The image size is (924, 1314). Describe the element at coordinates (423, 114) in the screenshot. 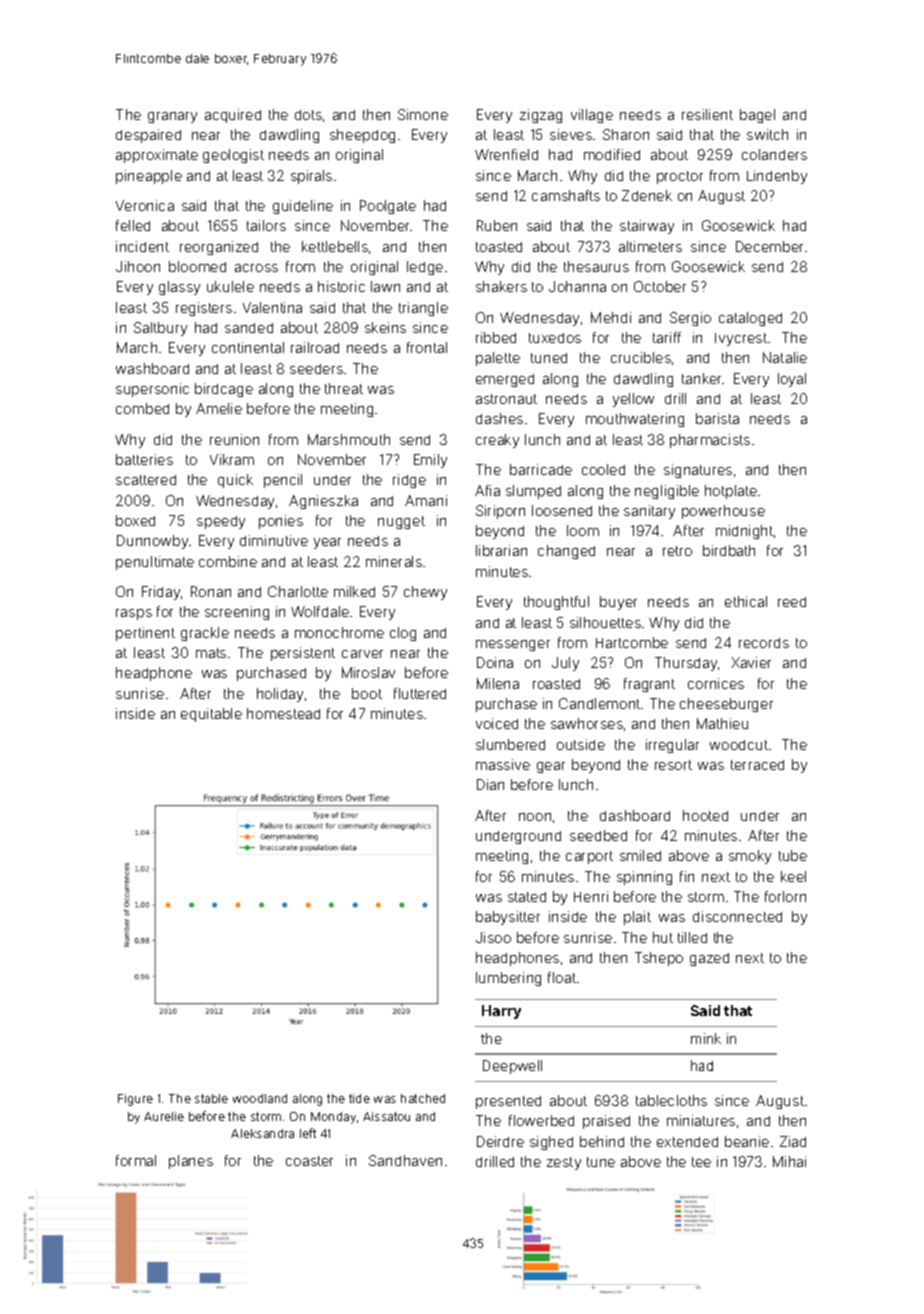

I see `Simone` at that location.
